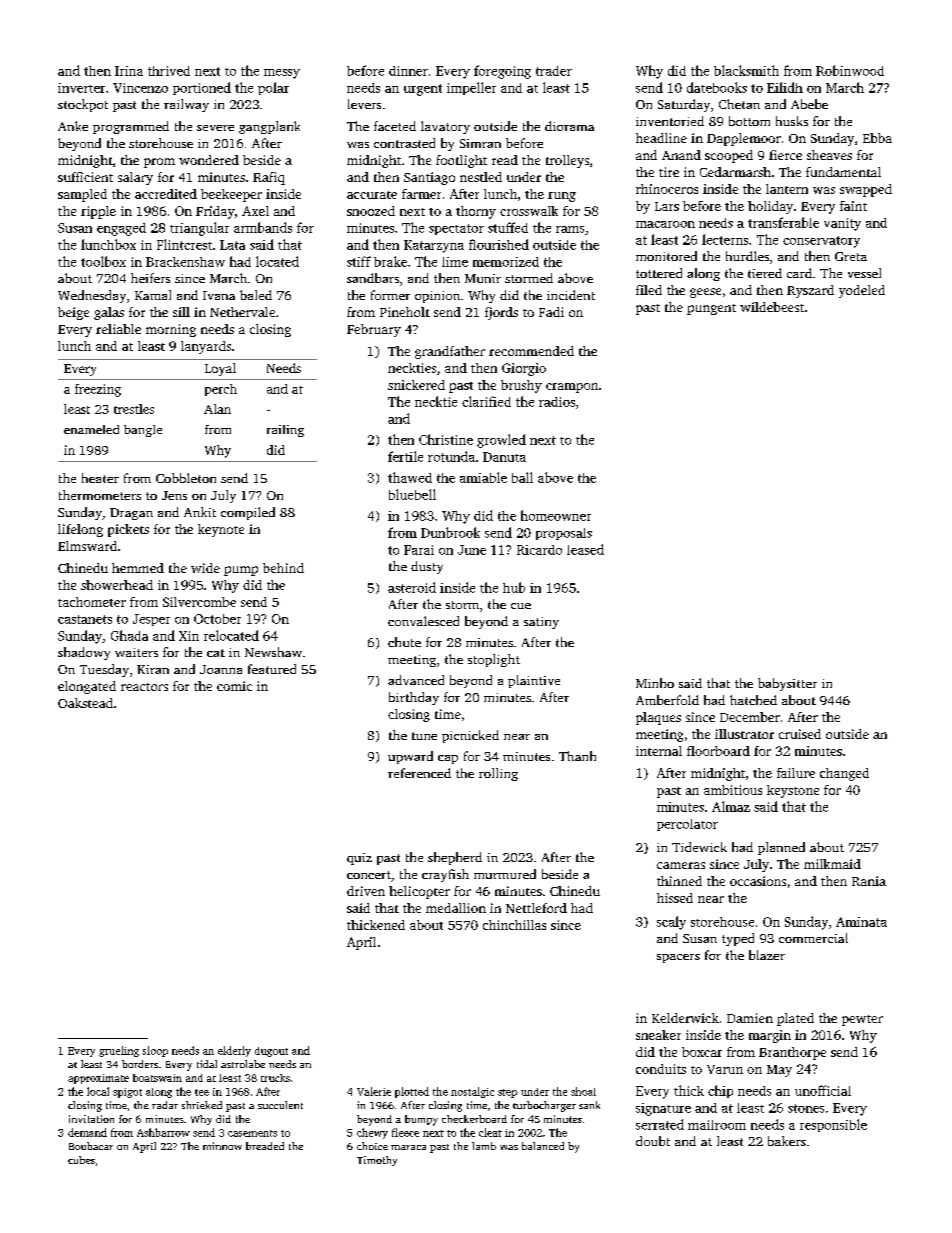  I want to click on Dragan, so click(131, 514).
